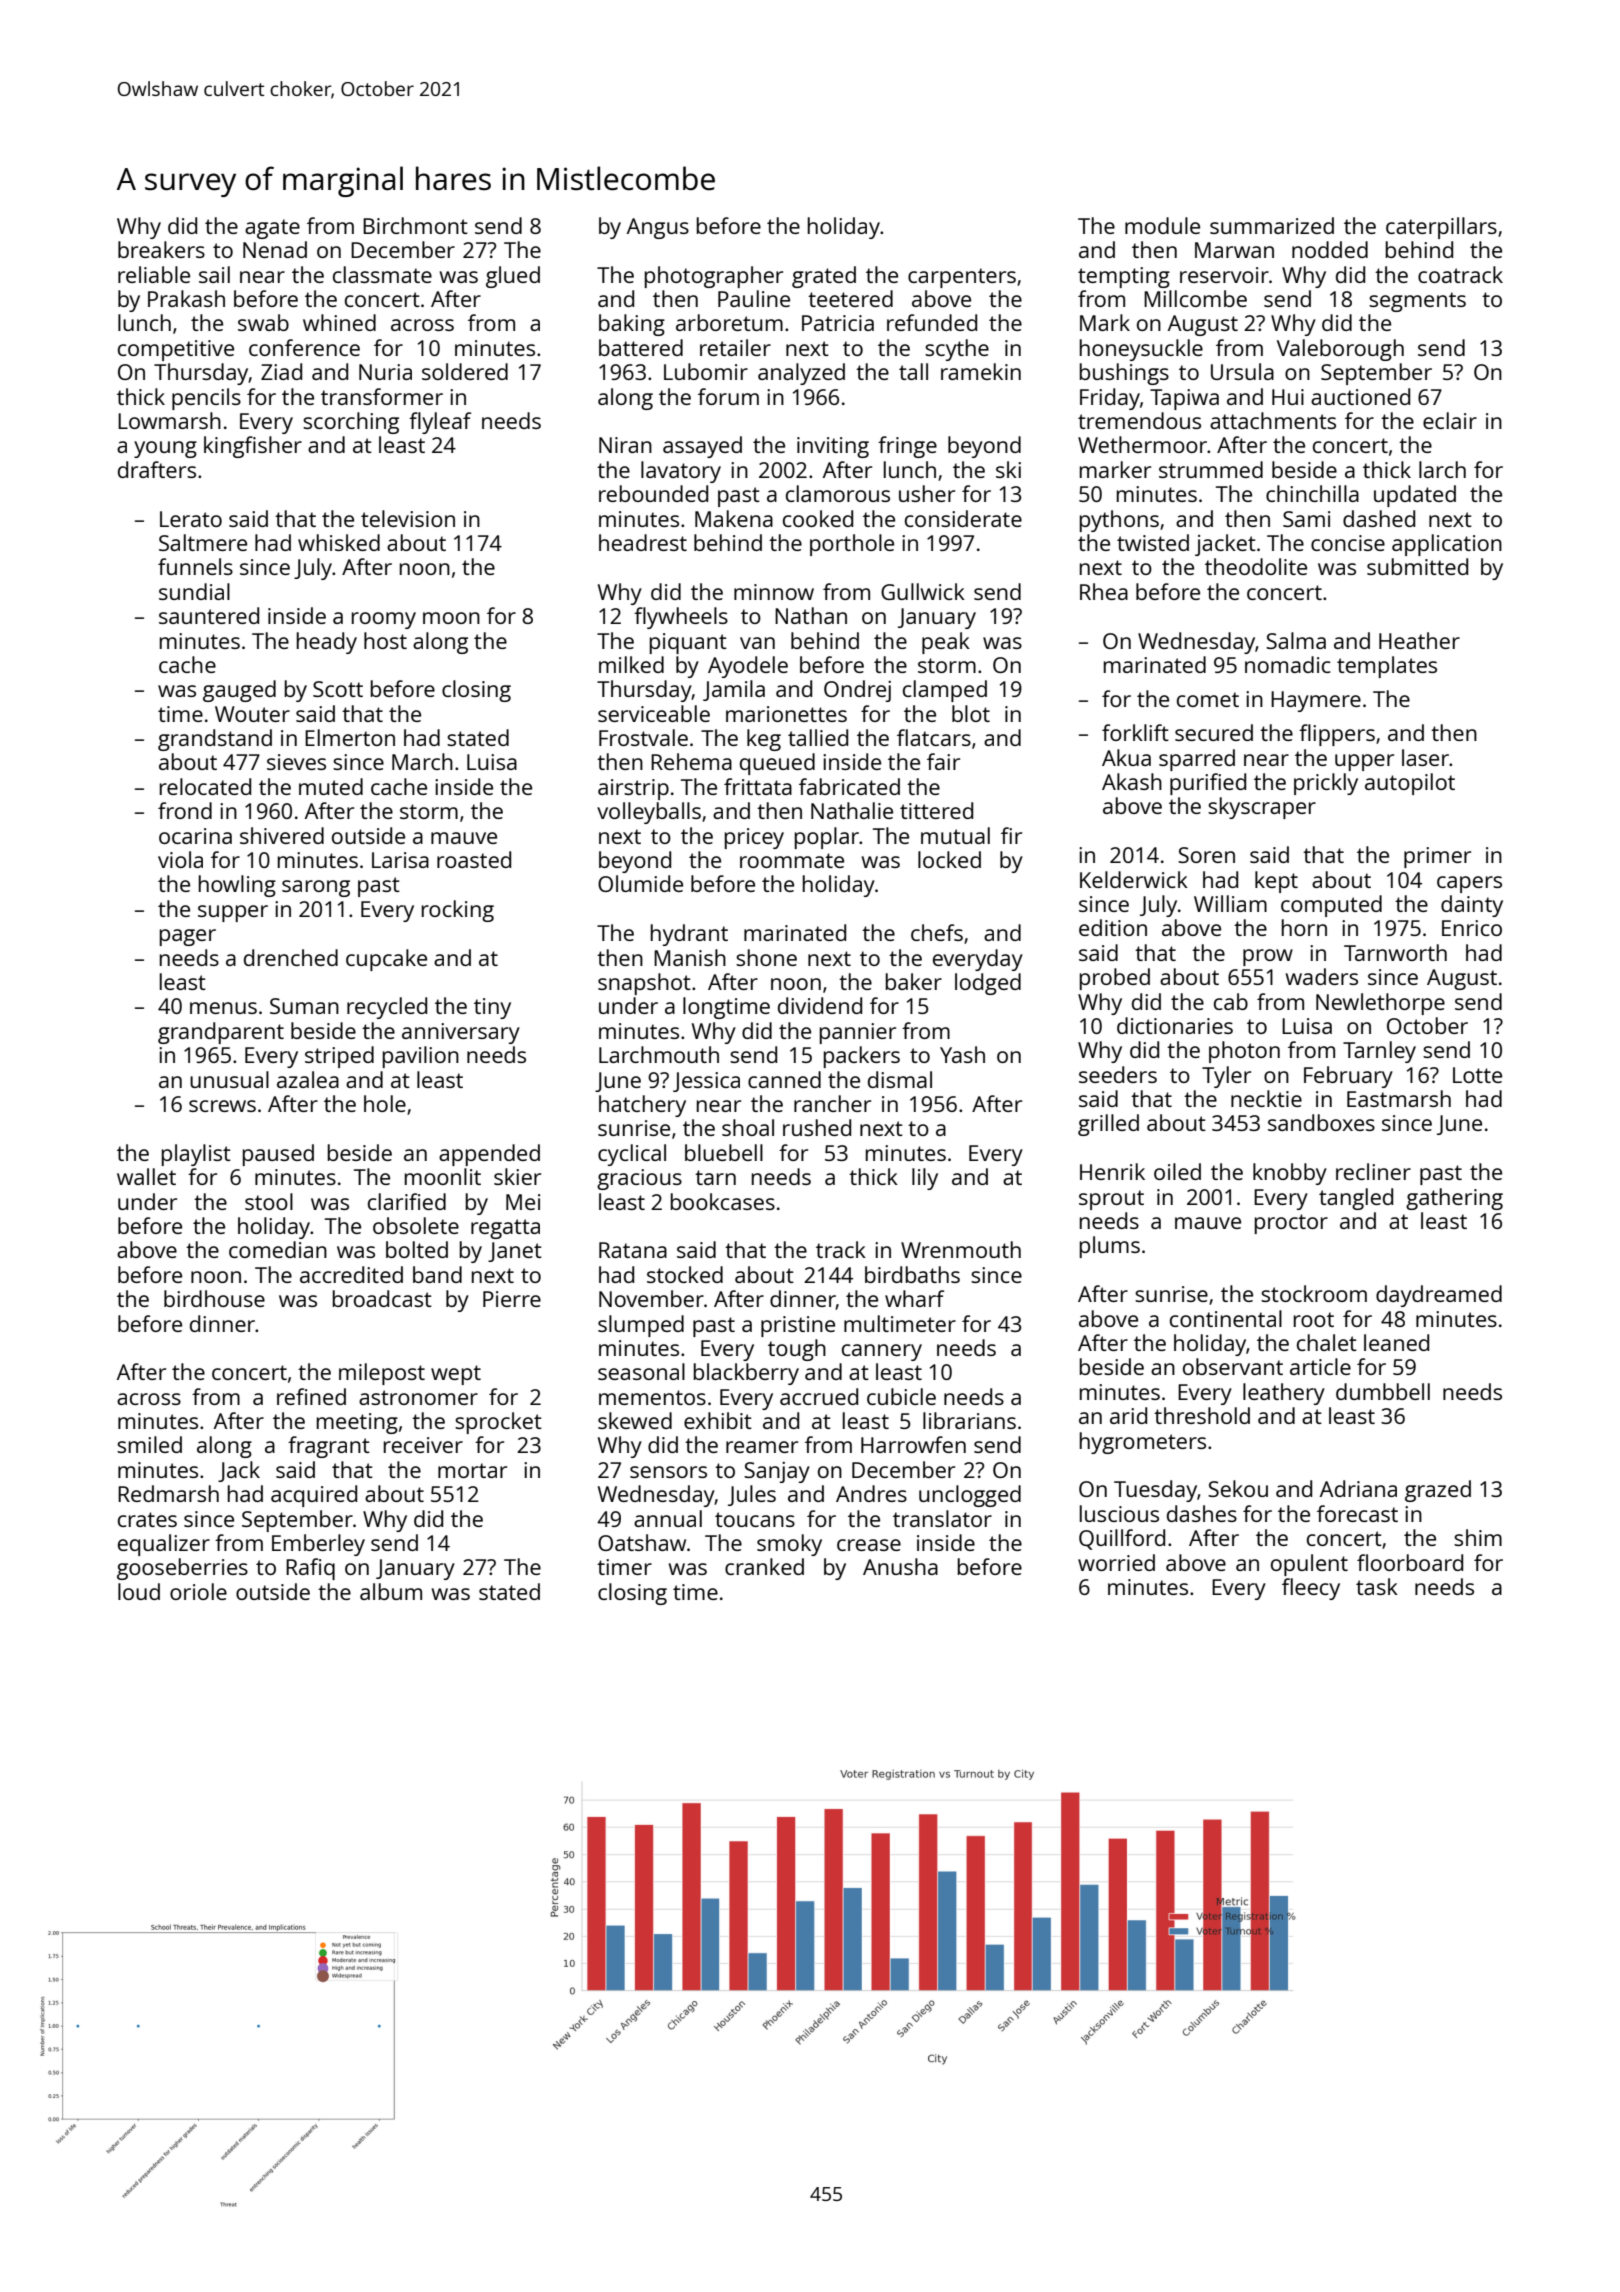 The width and height of the screenshot is (1620, 2292). I want to click on screws, so click(222, 1106).
